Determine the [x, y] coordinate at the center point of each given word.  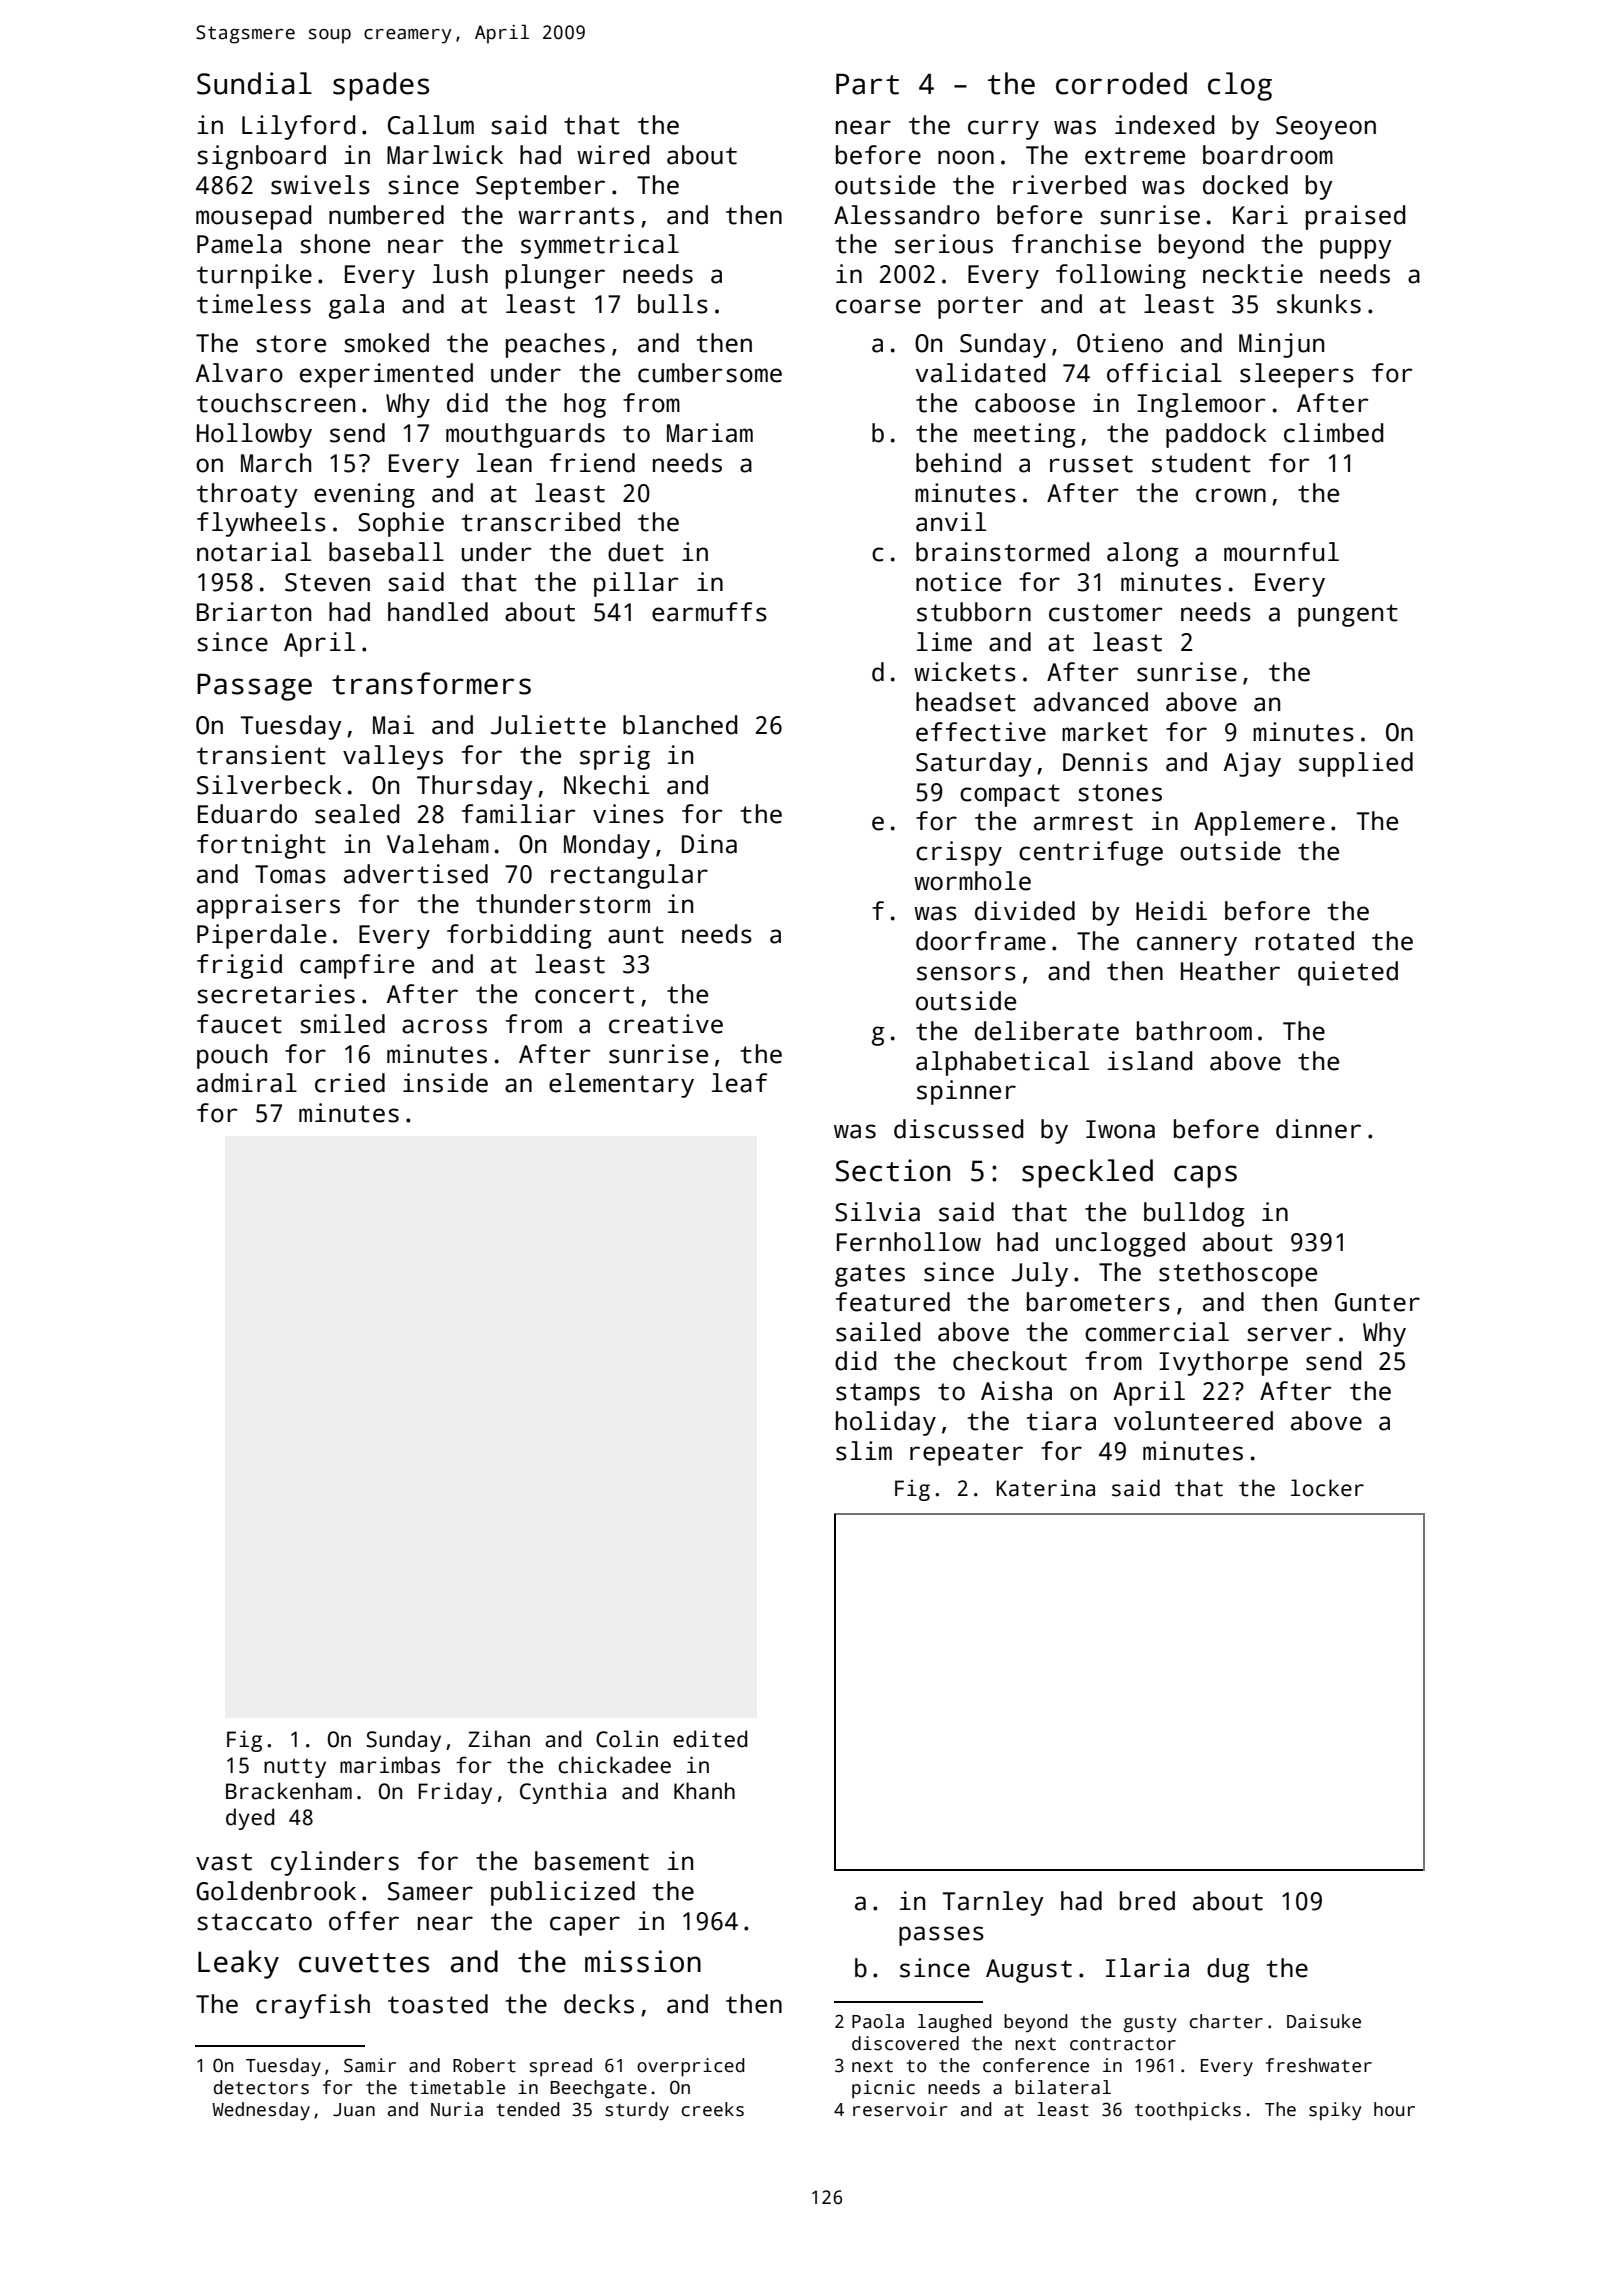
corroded [1121, 83]
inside [445, 1083]
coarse [878, 306]
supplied [1356, 764]
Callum [431, 125]
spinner [966, 1092]
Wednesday [261, 2111]
